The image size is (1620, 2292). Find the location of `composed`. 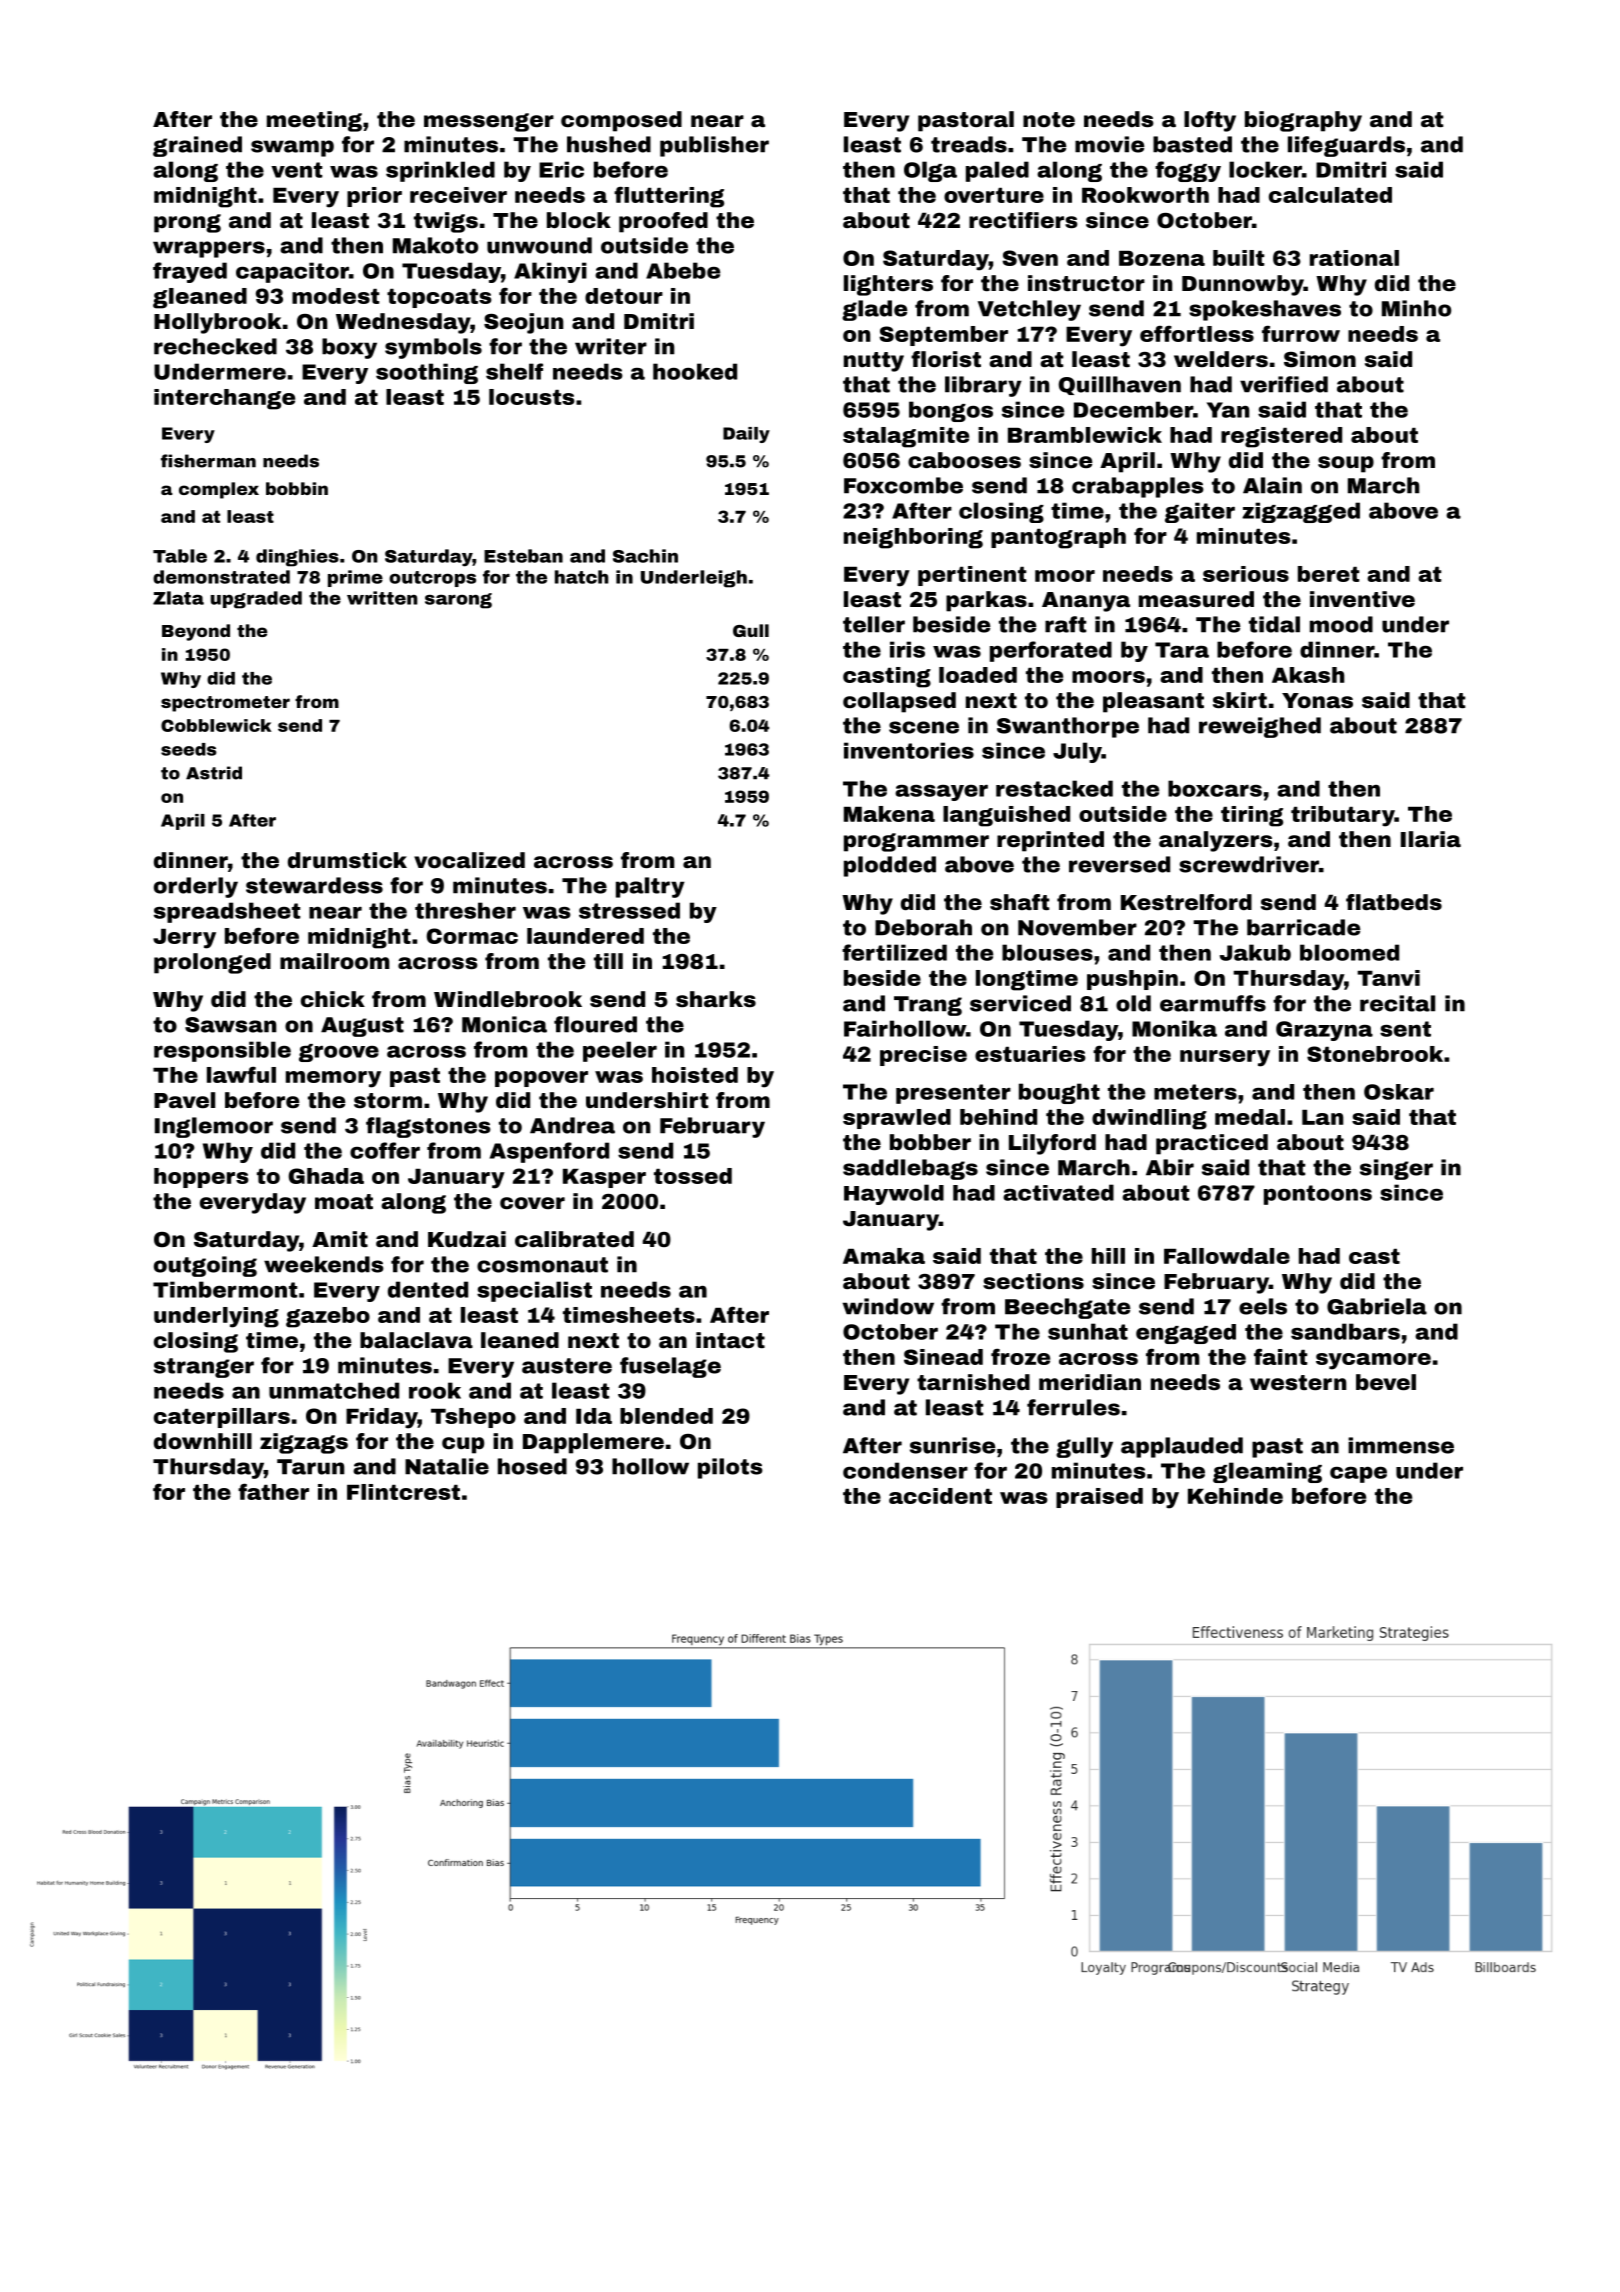

composed is located at coordinates (621, 121).
